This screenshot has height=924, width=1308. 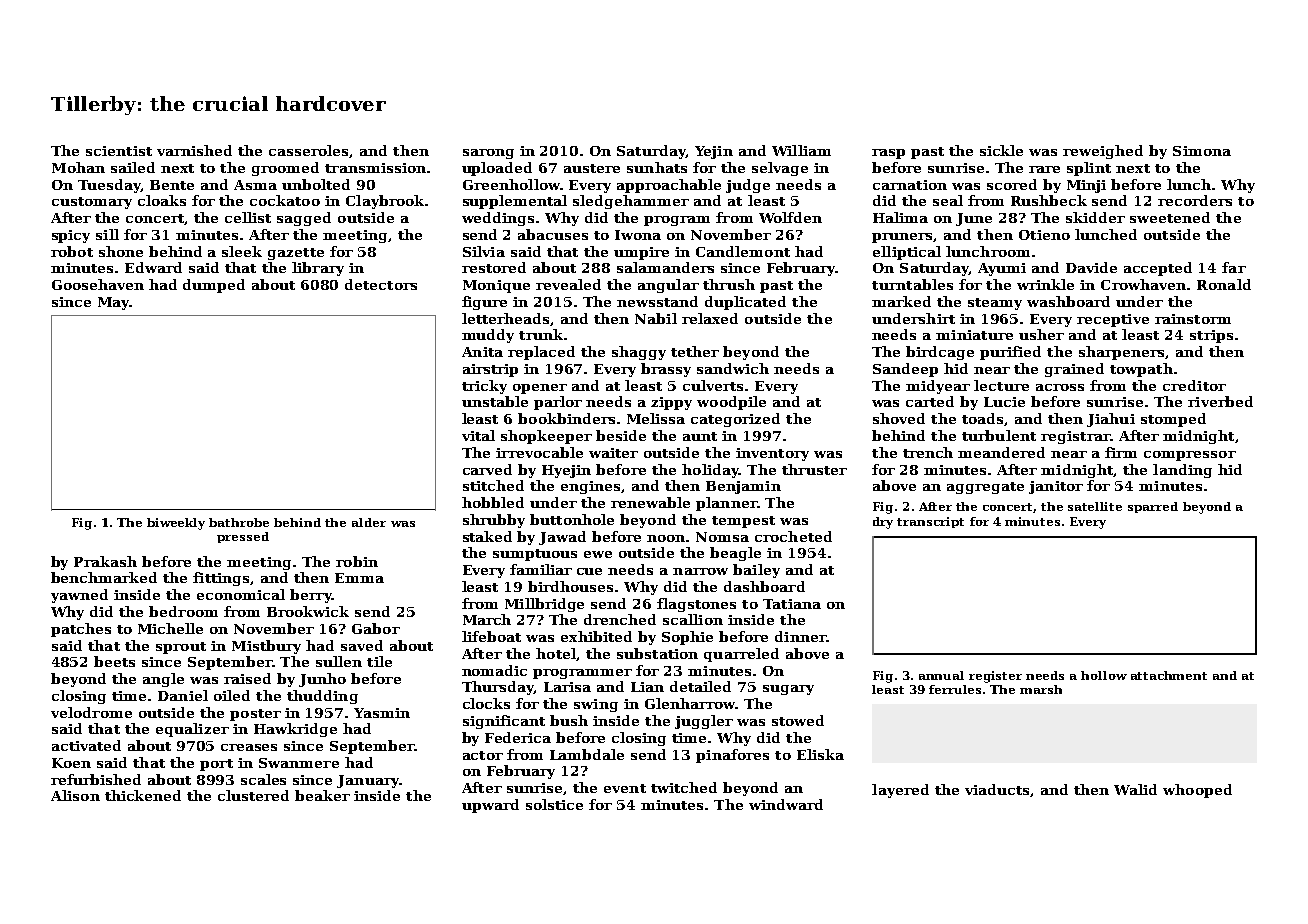 I want to click on Alison, so click(x=75, y=795).
